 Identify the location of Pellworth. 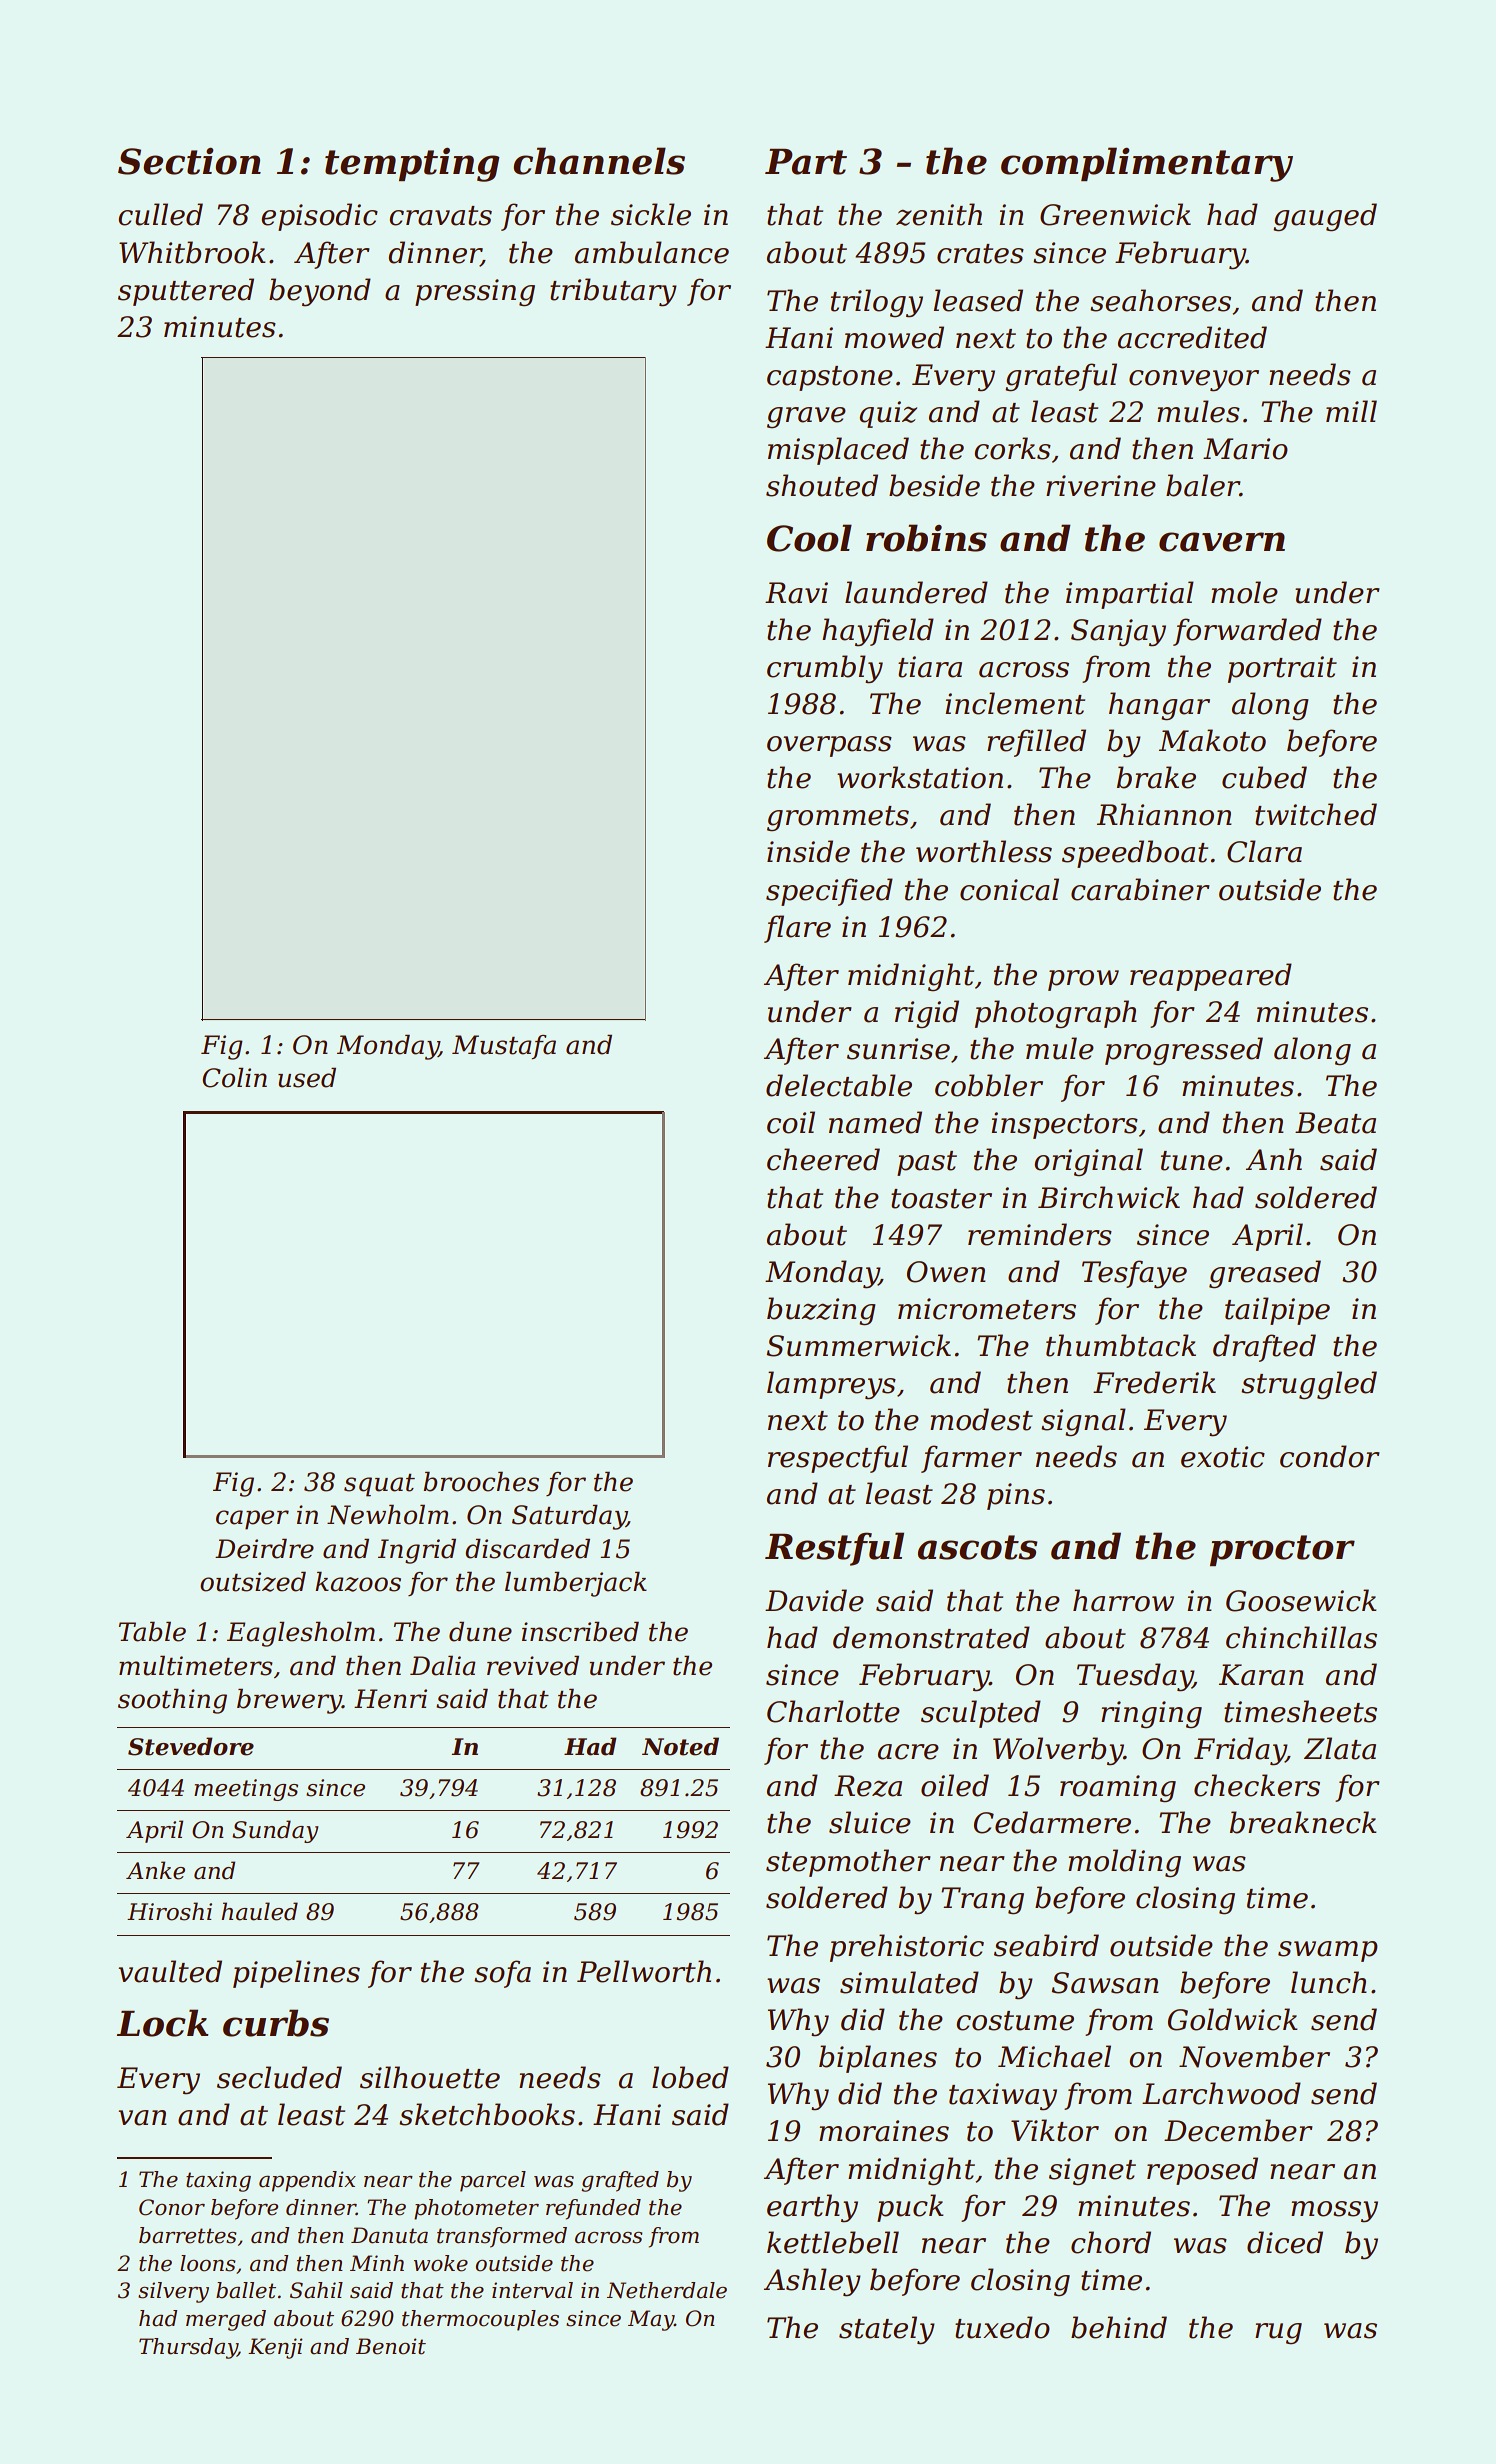
(644, 1971).
